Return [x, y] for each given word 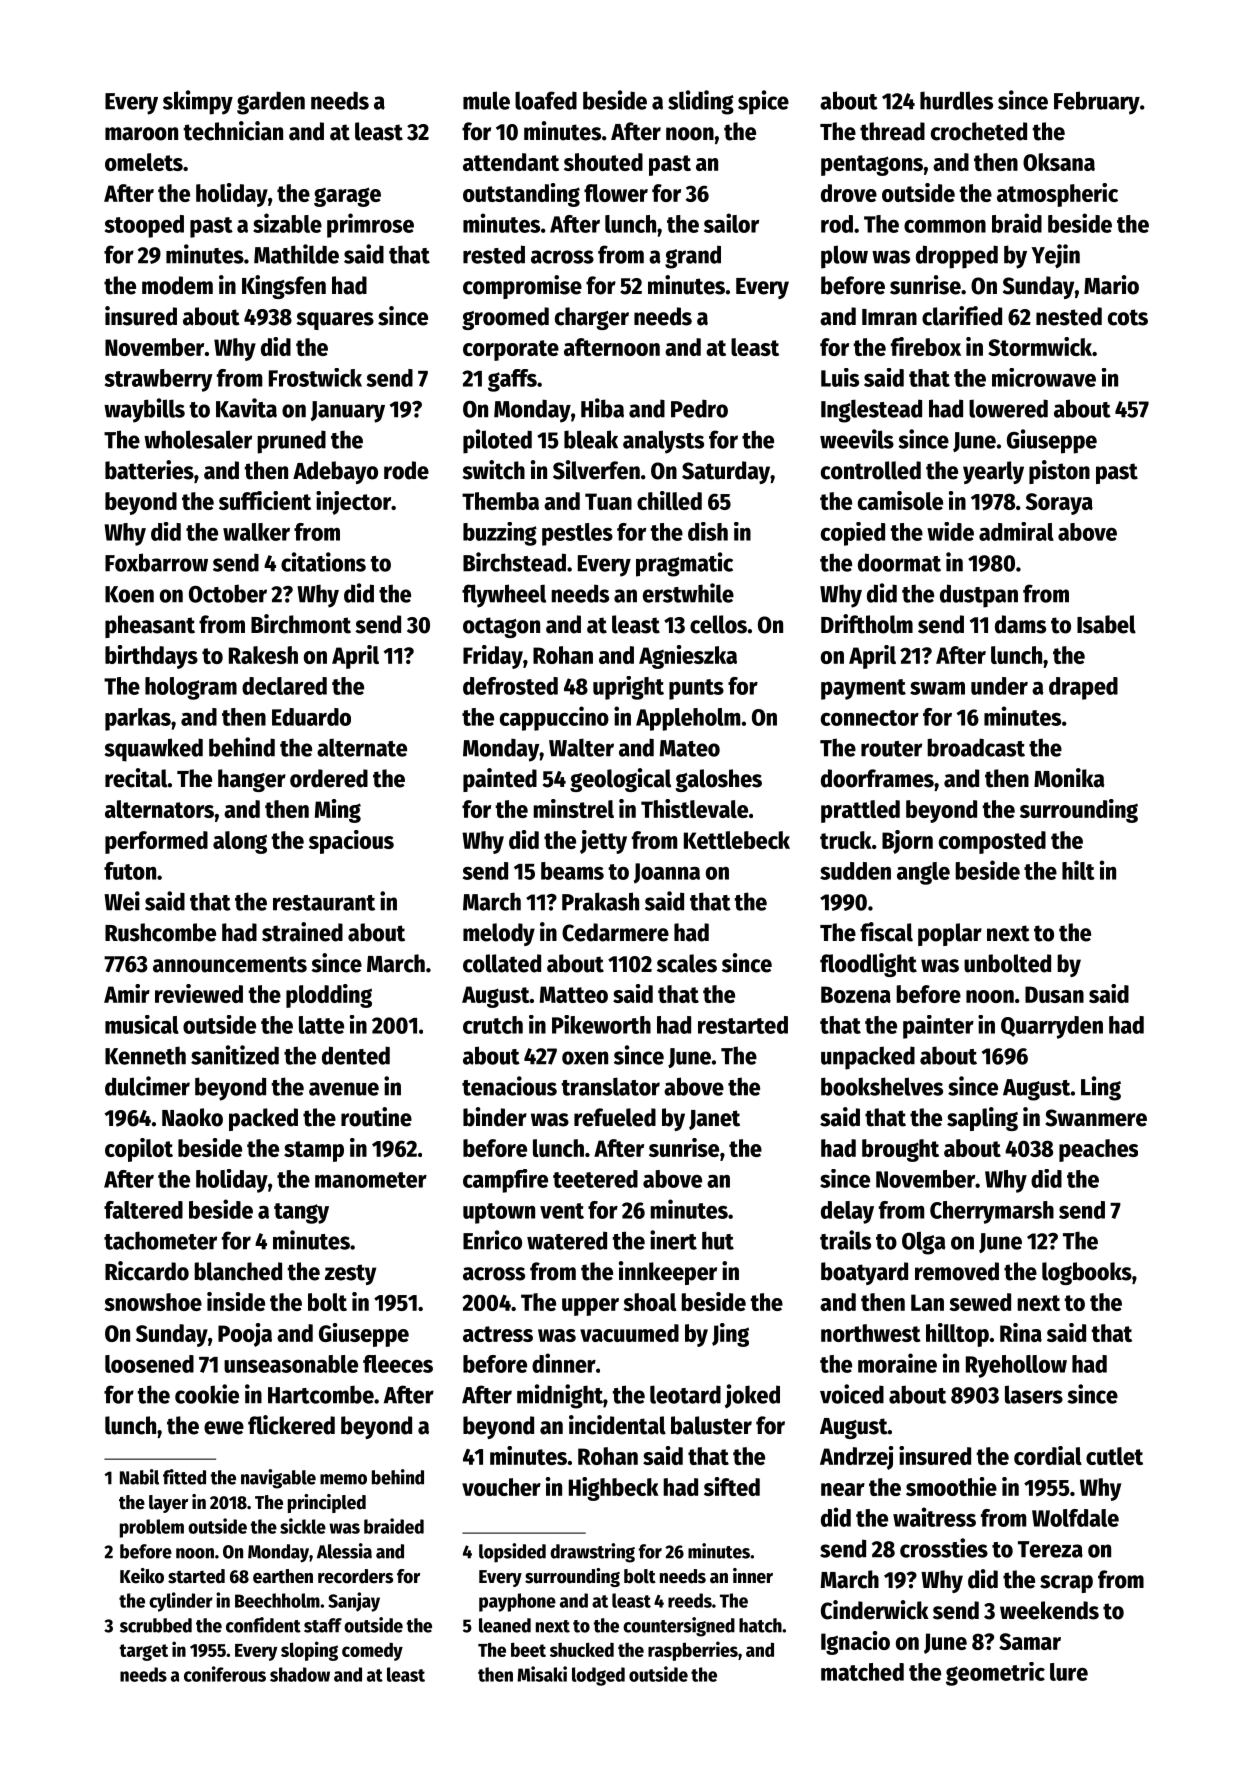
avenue [344, 1089]
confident [263, 1625]
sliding [701, 102]
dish [708, 531]
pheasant [150, 626]
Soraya [1059, 504]
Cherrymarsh [992, 1212]
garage [347, 197]
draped [1083, 688]
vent [562, 1211]
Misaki [542, 1674]
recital [136, 778]
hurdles [956, 100]
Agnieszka [688, 657]
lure [1069, 1672]
